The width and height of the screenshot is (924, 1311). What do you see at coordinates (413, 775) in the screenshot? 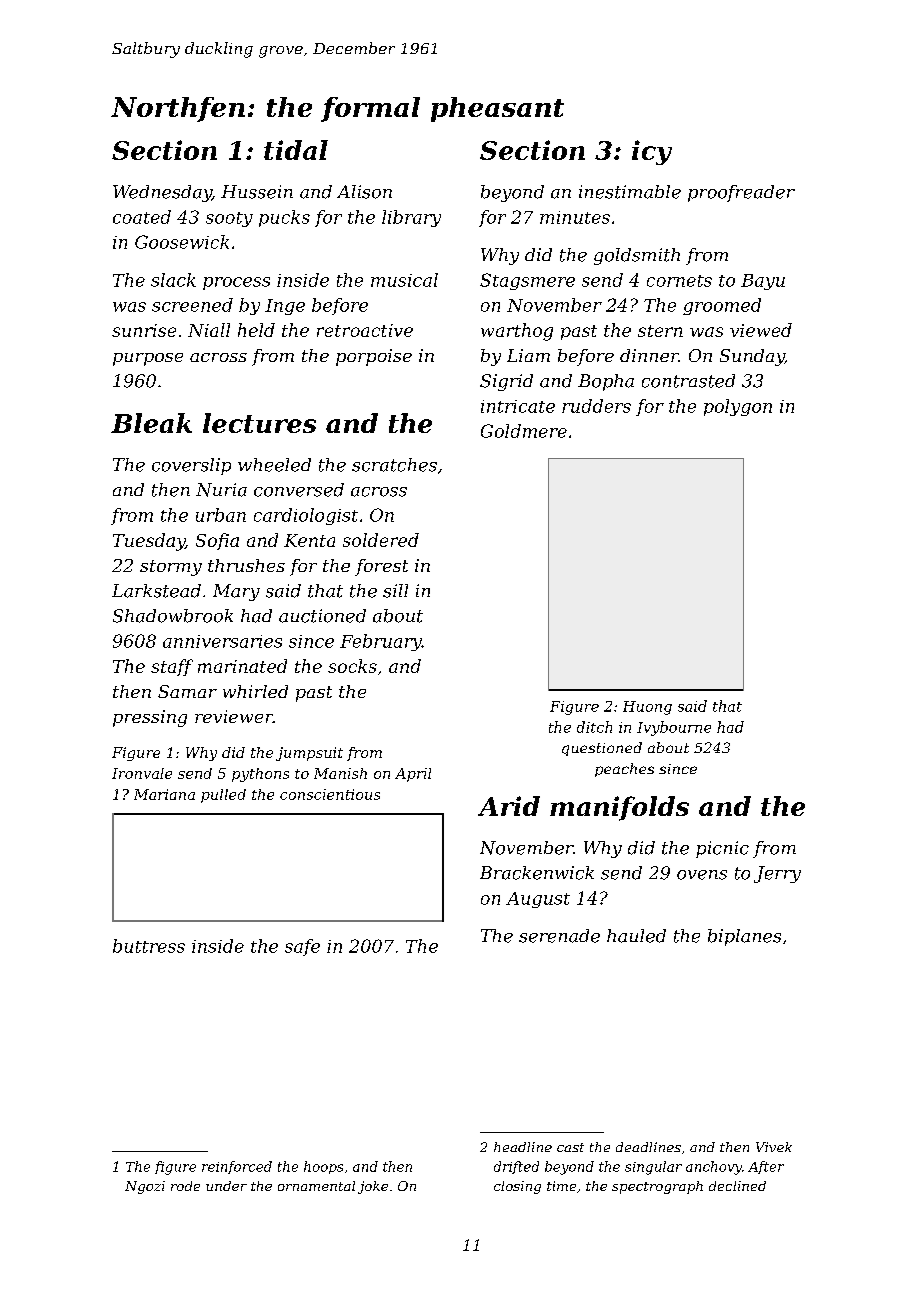
I see `April` at bounding box center [413, 775].
